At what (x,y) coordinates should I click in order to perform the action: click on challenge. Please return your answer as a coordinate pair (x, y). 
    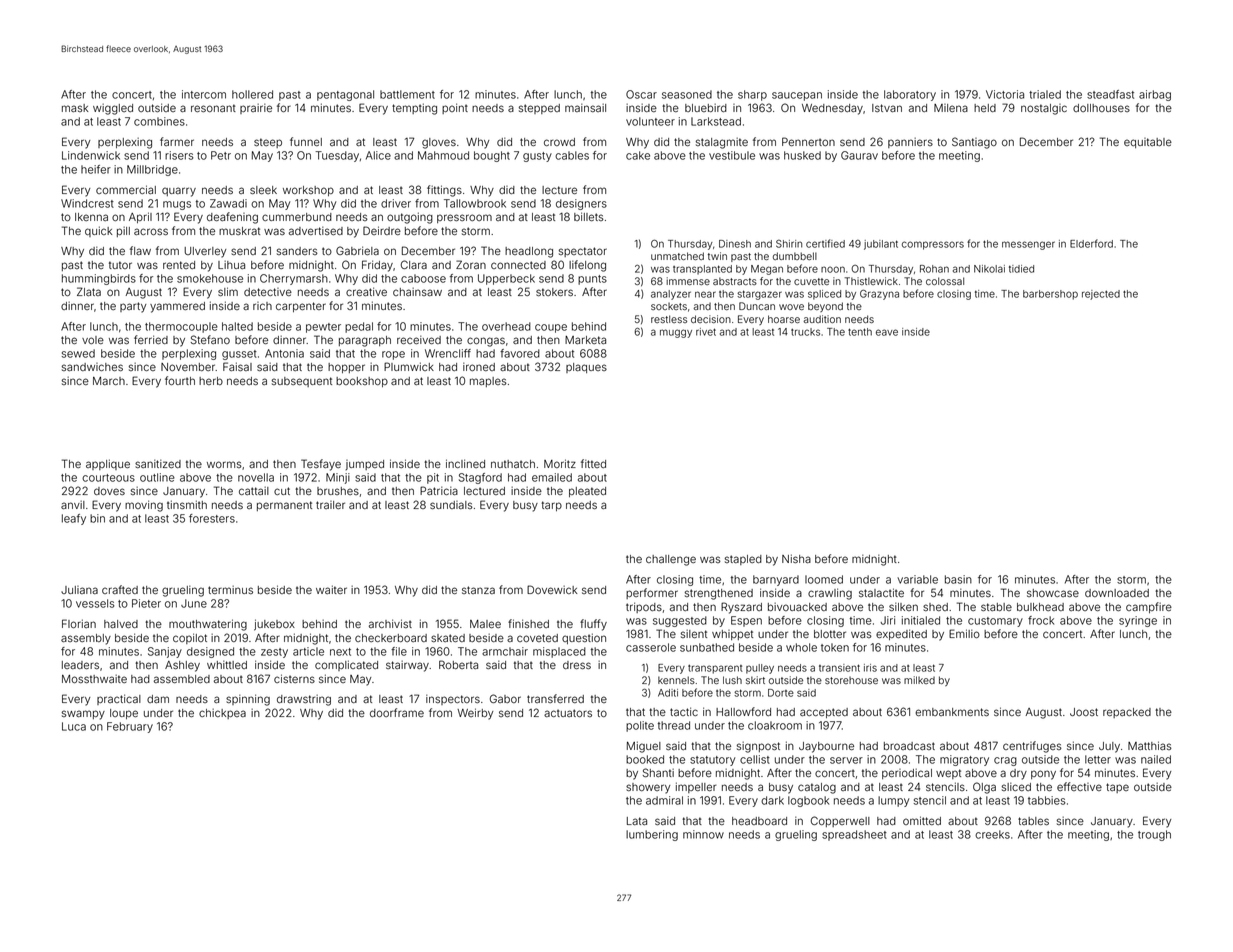
    Looking at the image, I should click on (671, 560).
